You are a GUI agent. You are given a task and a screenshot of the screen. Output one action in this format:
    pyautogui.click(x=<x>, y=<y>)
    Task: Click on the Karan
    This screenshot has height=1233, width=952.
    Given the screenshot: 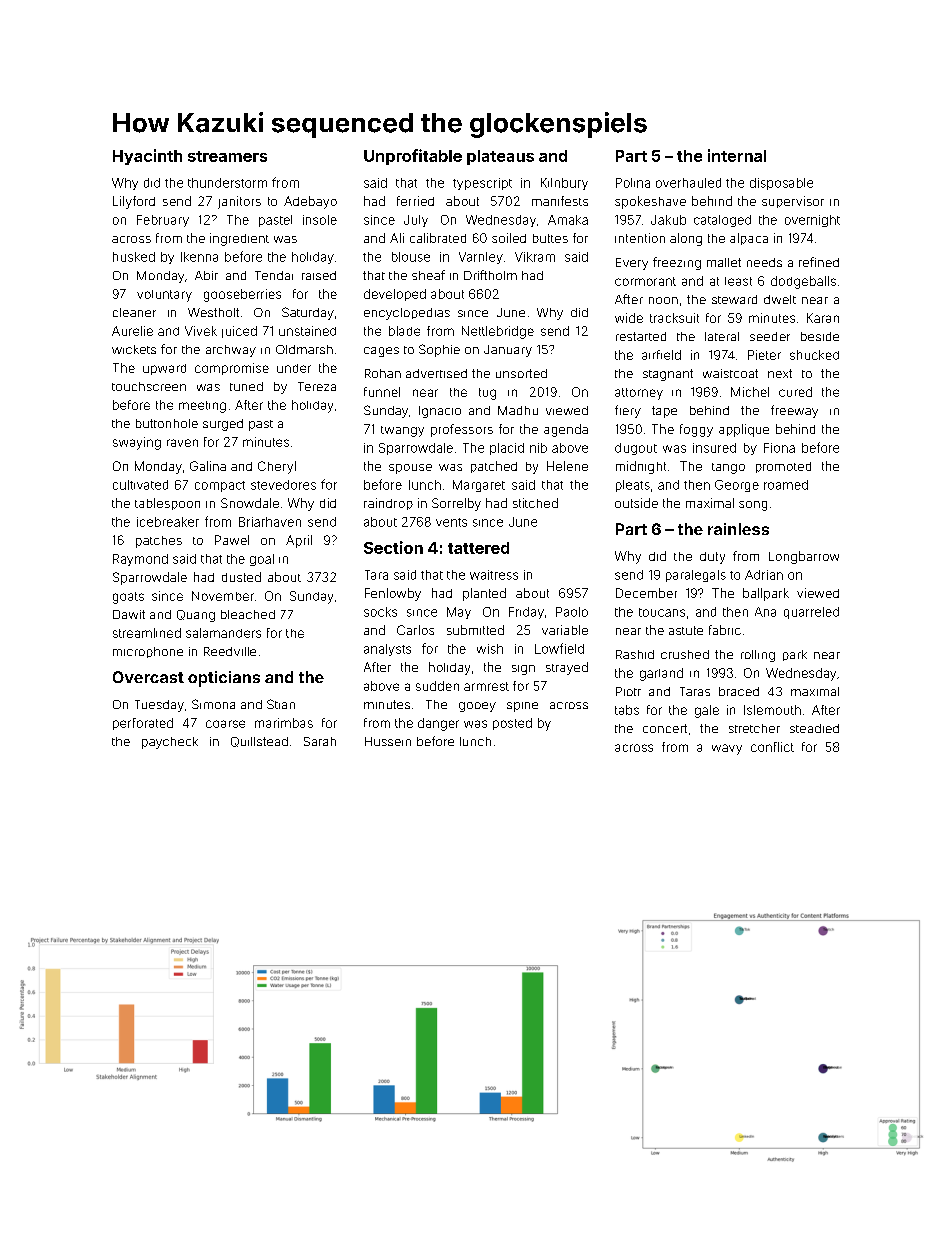 What is the action you would take?
    pyautogui.click(x=823, y=318)
